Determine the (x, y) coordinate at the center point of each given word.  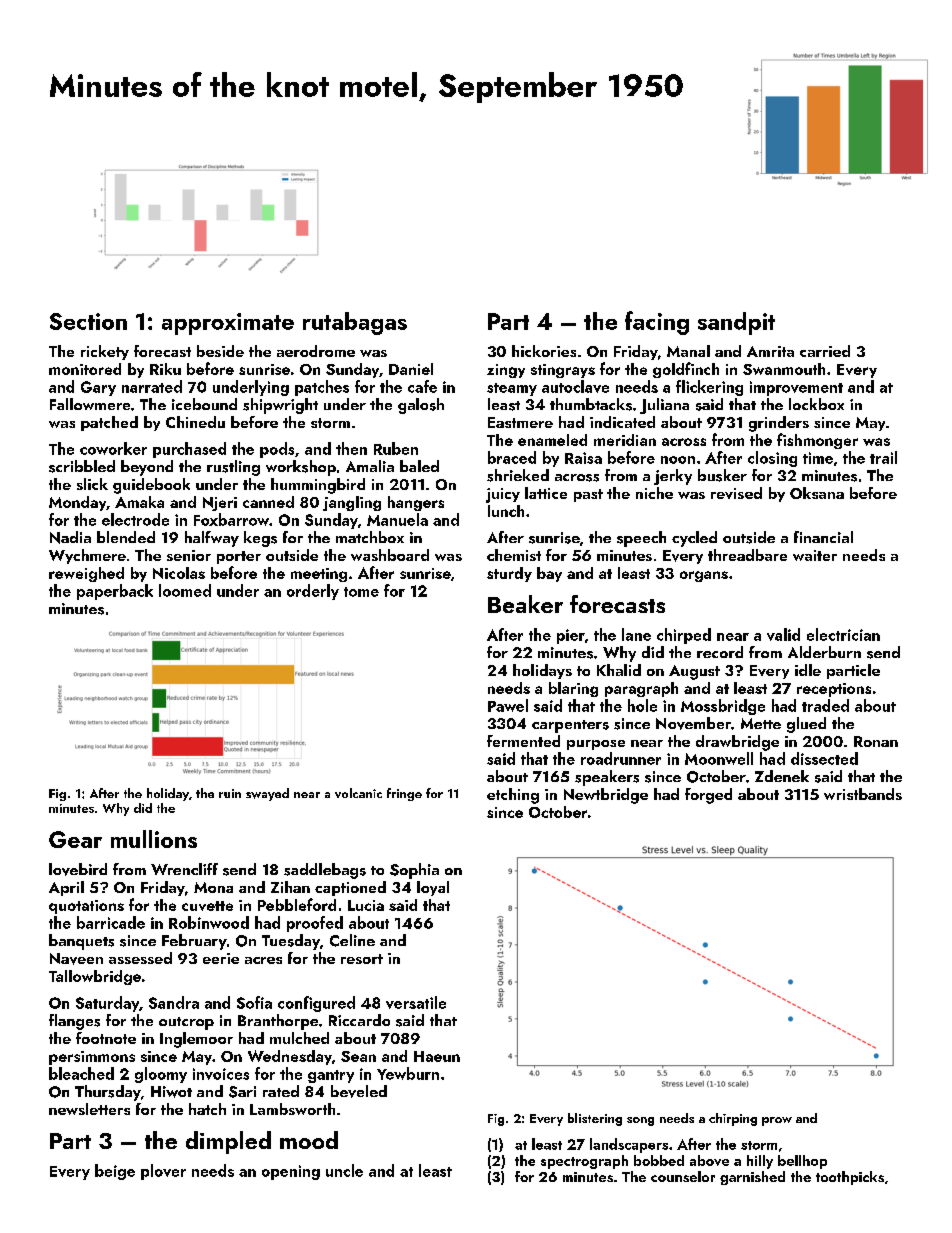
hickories (544, 351)
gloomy (161, 1075)
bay (549, 574)
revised (736, 493)
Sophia (414, 871)
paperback (115, 592)
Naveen (76, 959)
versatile (416, 1002)
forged (708, 796)
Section (88, 321)
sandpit (736, 323)
